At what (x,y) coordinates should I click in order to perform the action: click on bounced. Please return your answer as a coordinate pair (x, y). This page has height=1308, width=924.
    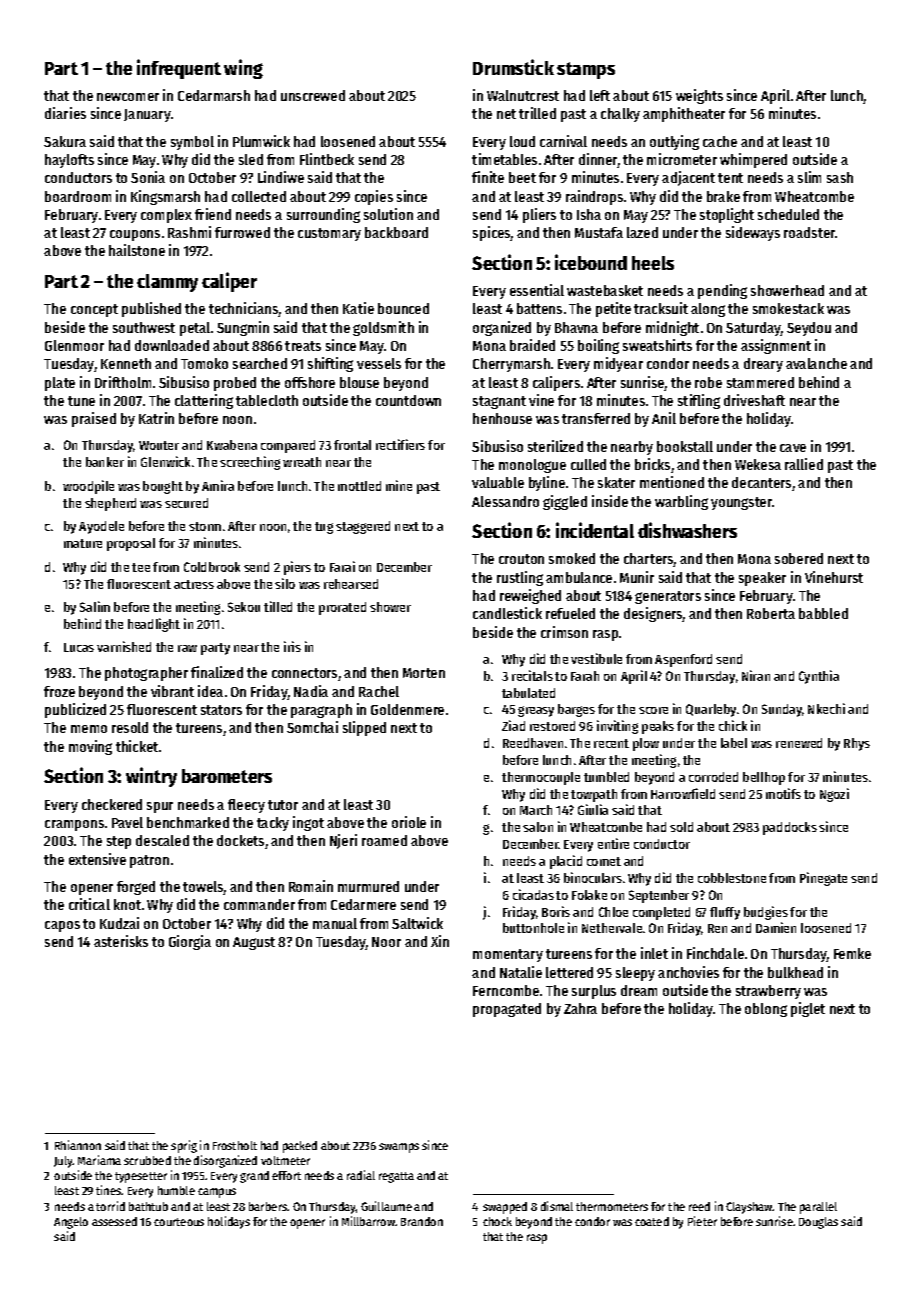
    Looking at the image, I should click on (403, 308).
